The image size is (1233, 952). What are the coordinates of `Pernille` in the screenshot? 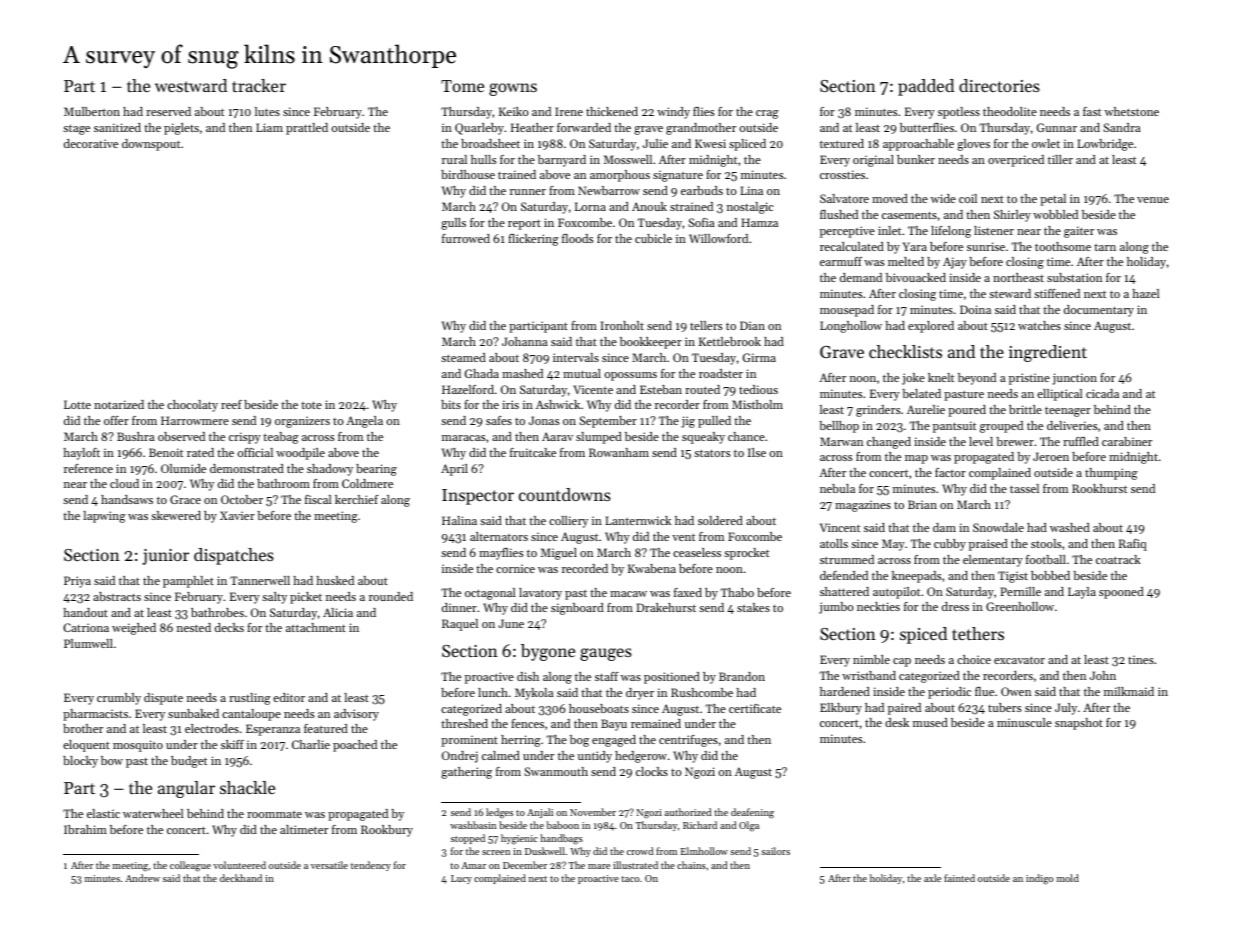 It's located at (1020, 591).
